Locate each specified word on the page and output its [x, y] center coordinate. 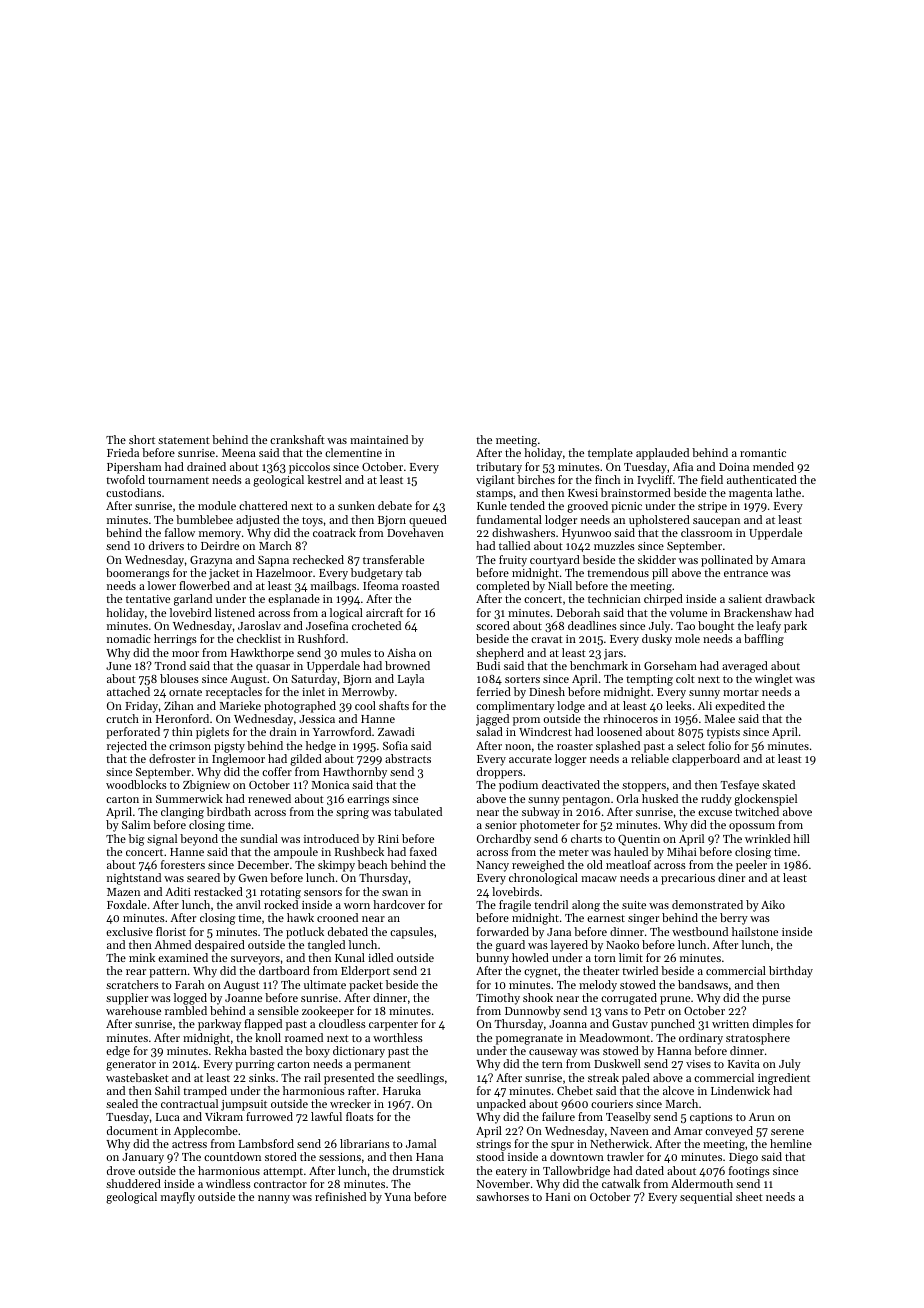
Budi [488, 665]
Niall [560, 585]
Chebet [575, 1090]
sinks [262, 1077]
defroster [172, 758]
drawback [790, 598]
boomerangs [138, 574]
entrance [746, 573]
